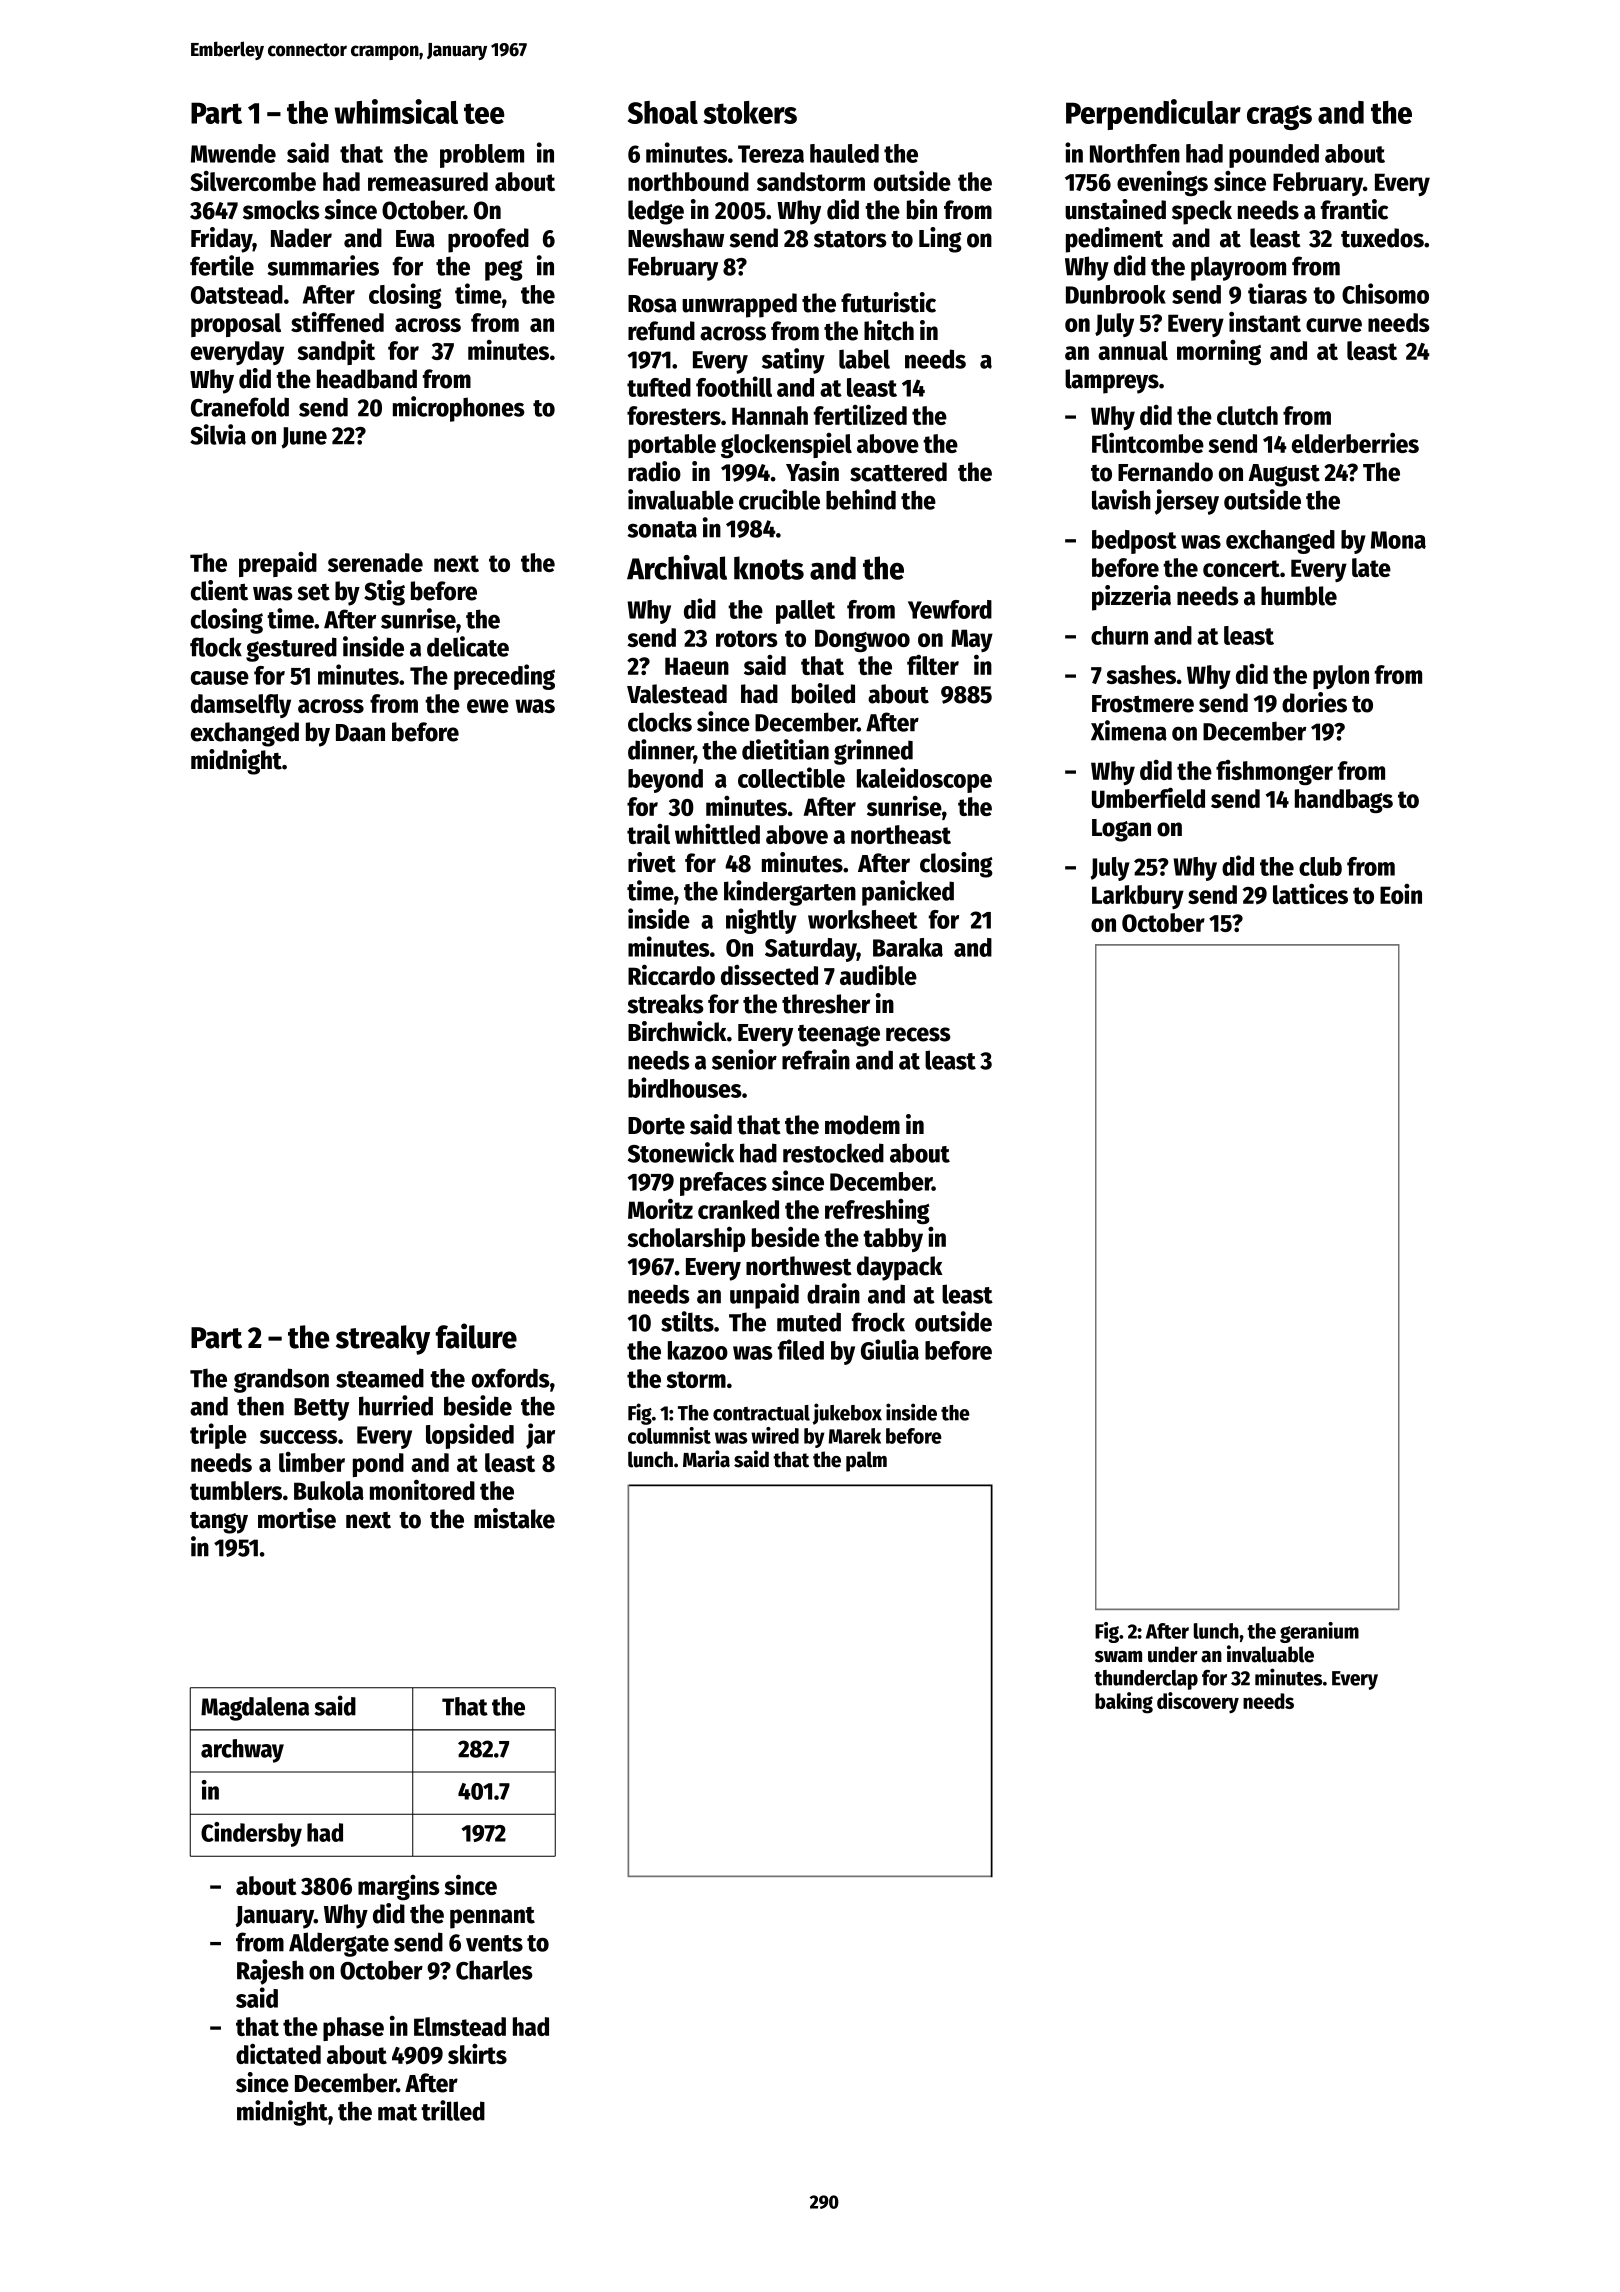  What do you see at coordinates (663, 112) in the page?
I see `Shoal` at bounding box center [663, 112].
